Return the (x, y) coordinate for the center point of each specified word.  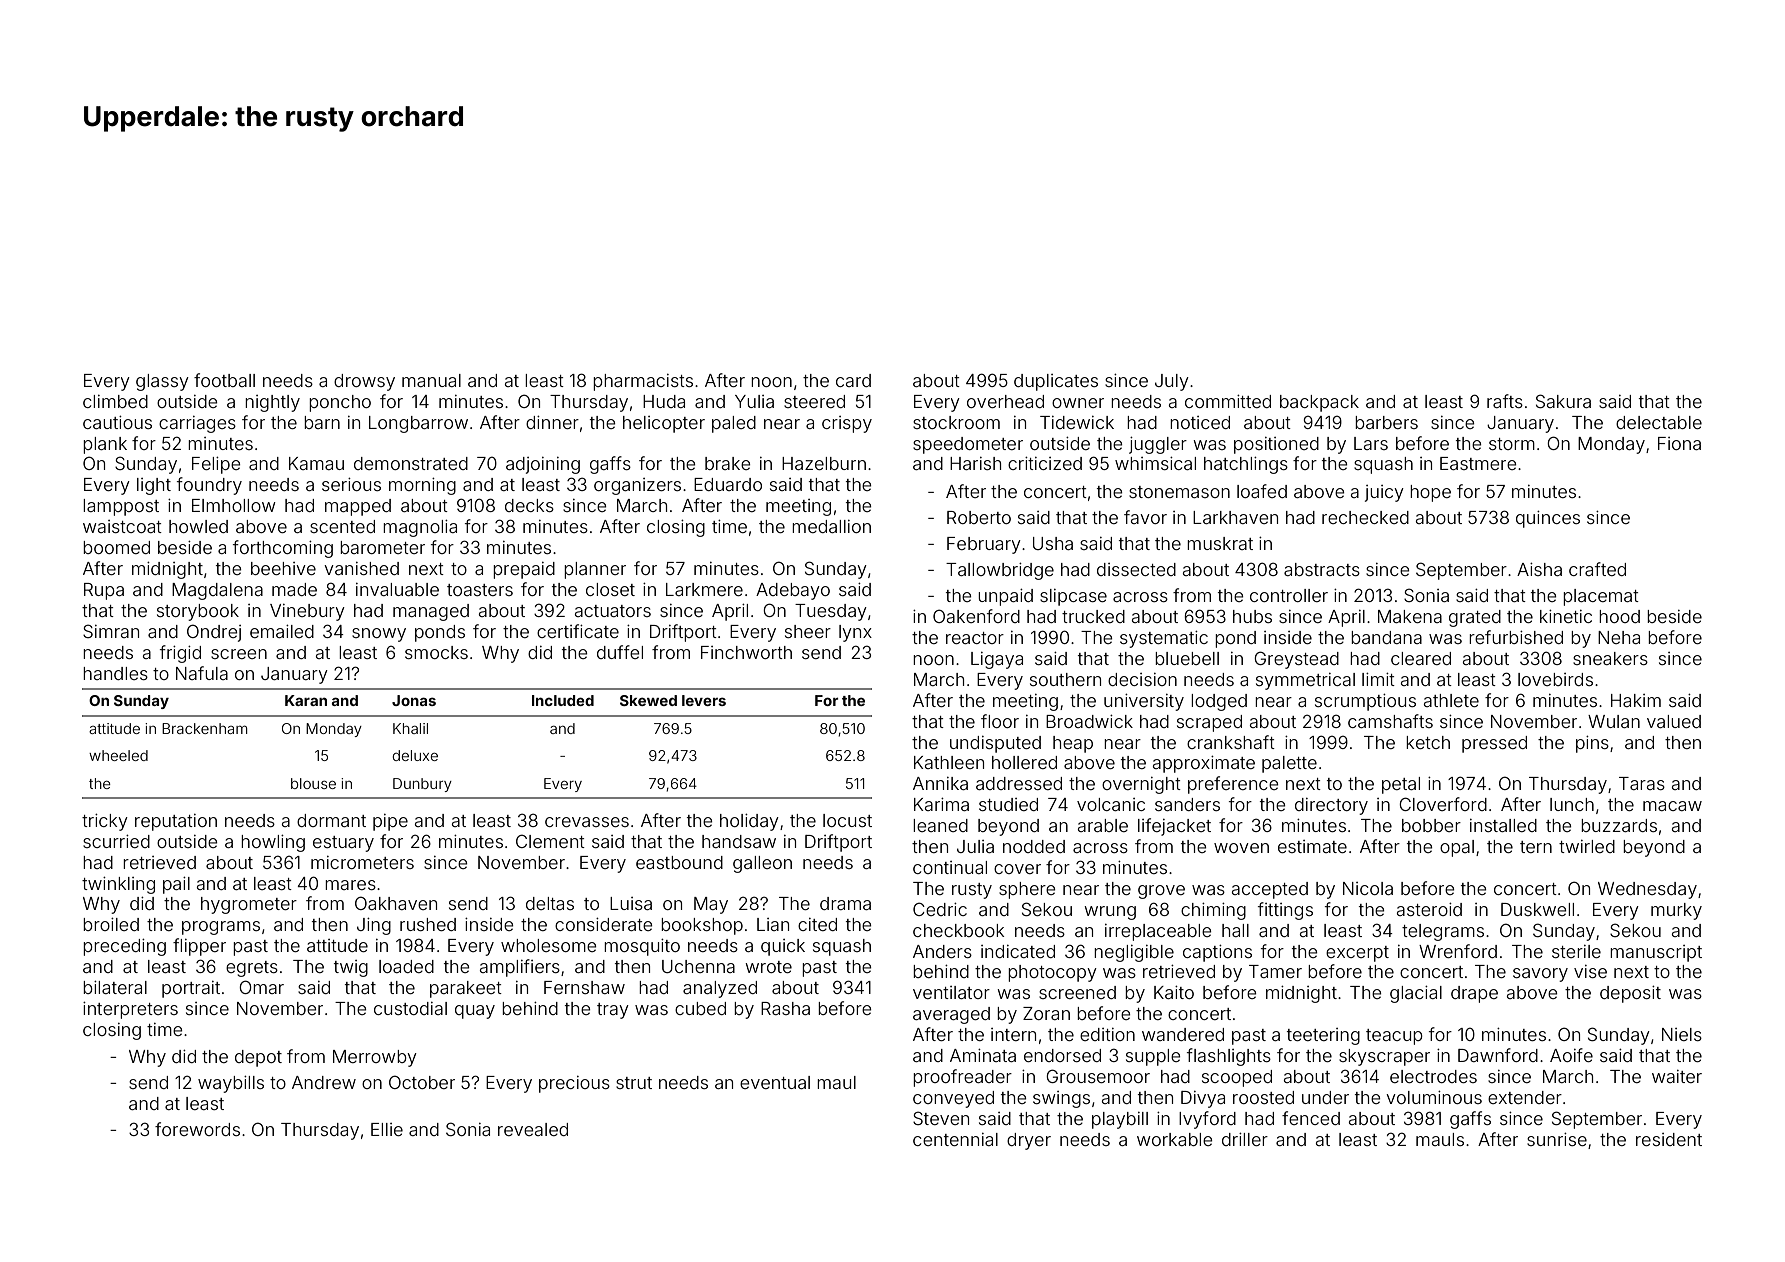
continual (950, 867)
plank (105, 445)
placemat (1601, 597)
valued (1674, 721)
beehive (283, 568)
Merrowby (375, 1058)
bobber (1431, 825)
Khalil (410, 728)
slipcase (1073, 597)
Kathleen (949, 762)
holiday (749, 822)
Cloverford (1443, 804)
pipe (390, 822)
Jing (374, 926)
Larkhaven (1235, 517)
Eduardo (728, 484)
